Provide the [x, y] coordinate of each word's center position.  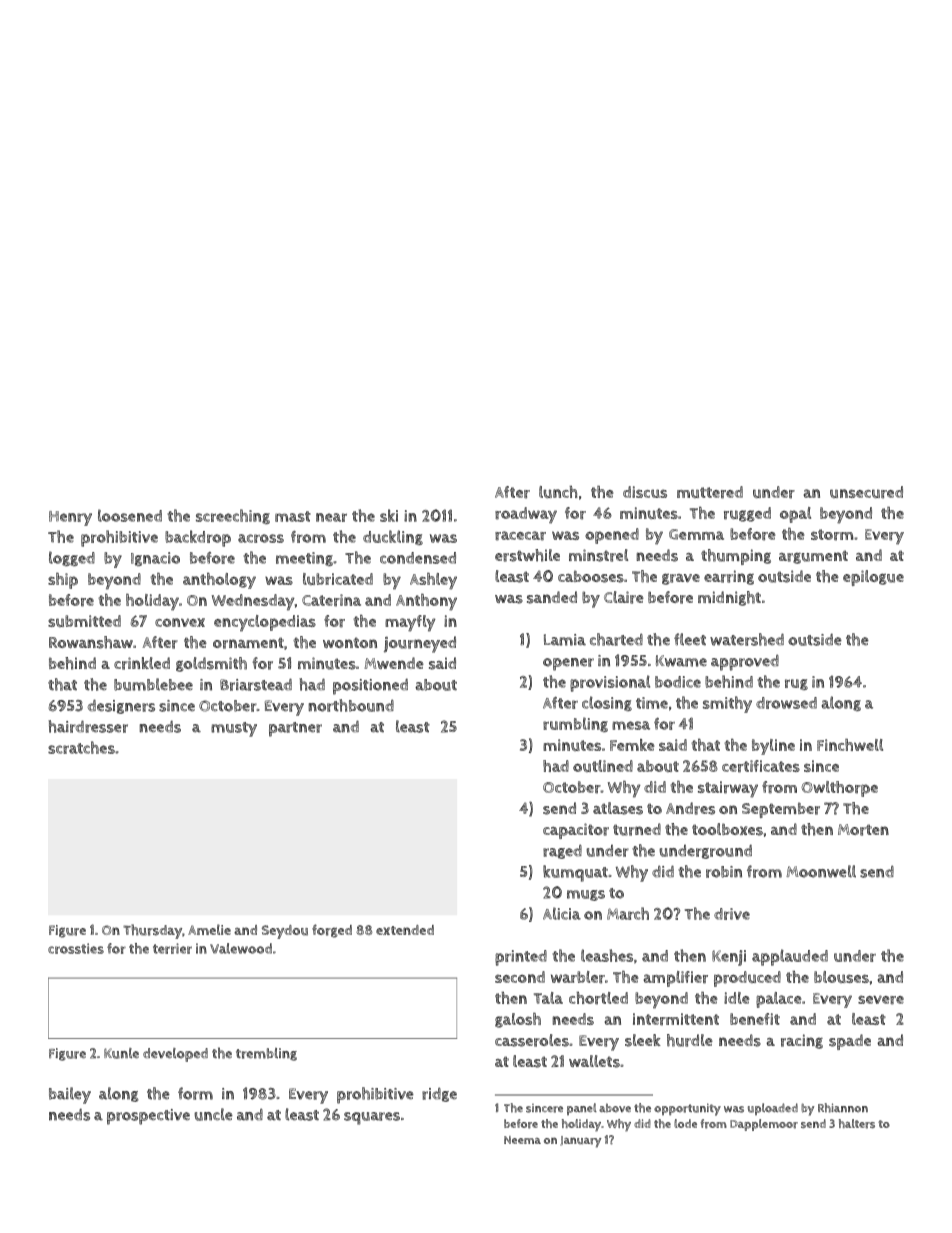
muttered [710, 492]
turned [637, 829]
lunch [558, 492]
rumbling [575, 724]
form [195, 1093]
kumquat [575, 873]
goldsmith [211, 664]
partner [295, 729]
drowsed [786, 703]
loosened [130, 515]
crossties [76, 948]
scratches [81, 747]
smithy [727, 704]
